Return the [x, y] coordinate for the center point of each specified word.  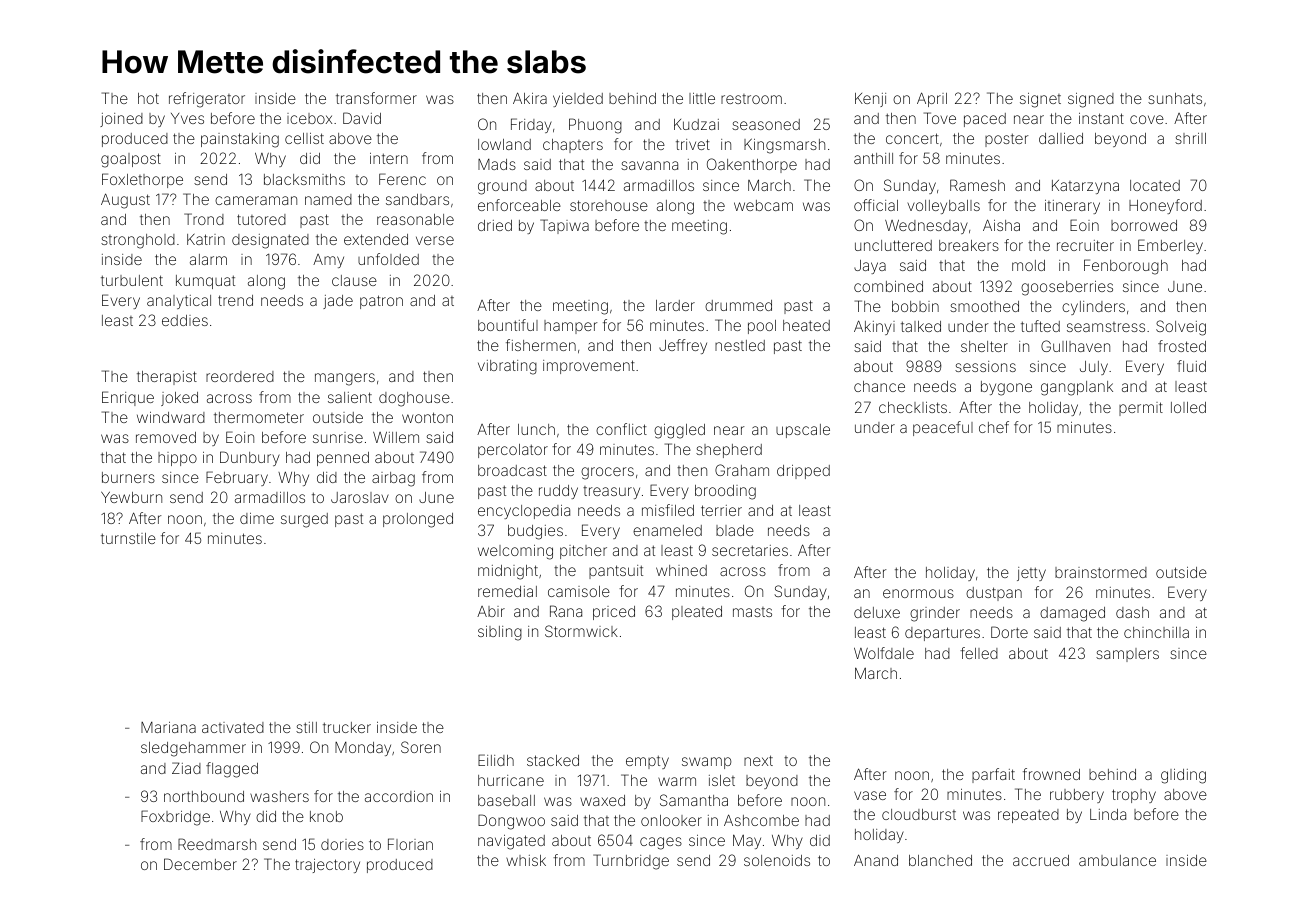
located [1155, 185]
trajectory [327, 866]
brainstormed [1101, 572]
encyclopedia [524, 512]
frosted [1182, 346]
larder [675, 305]
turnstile [128, 538]
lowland [504, 144]
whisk [526, 860]
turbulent [132, 280]
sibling [500, 633]
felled [979, 653]
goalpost [131, 160]
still [306, 727]
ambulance [1117, 860]
